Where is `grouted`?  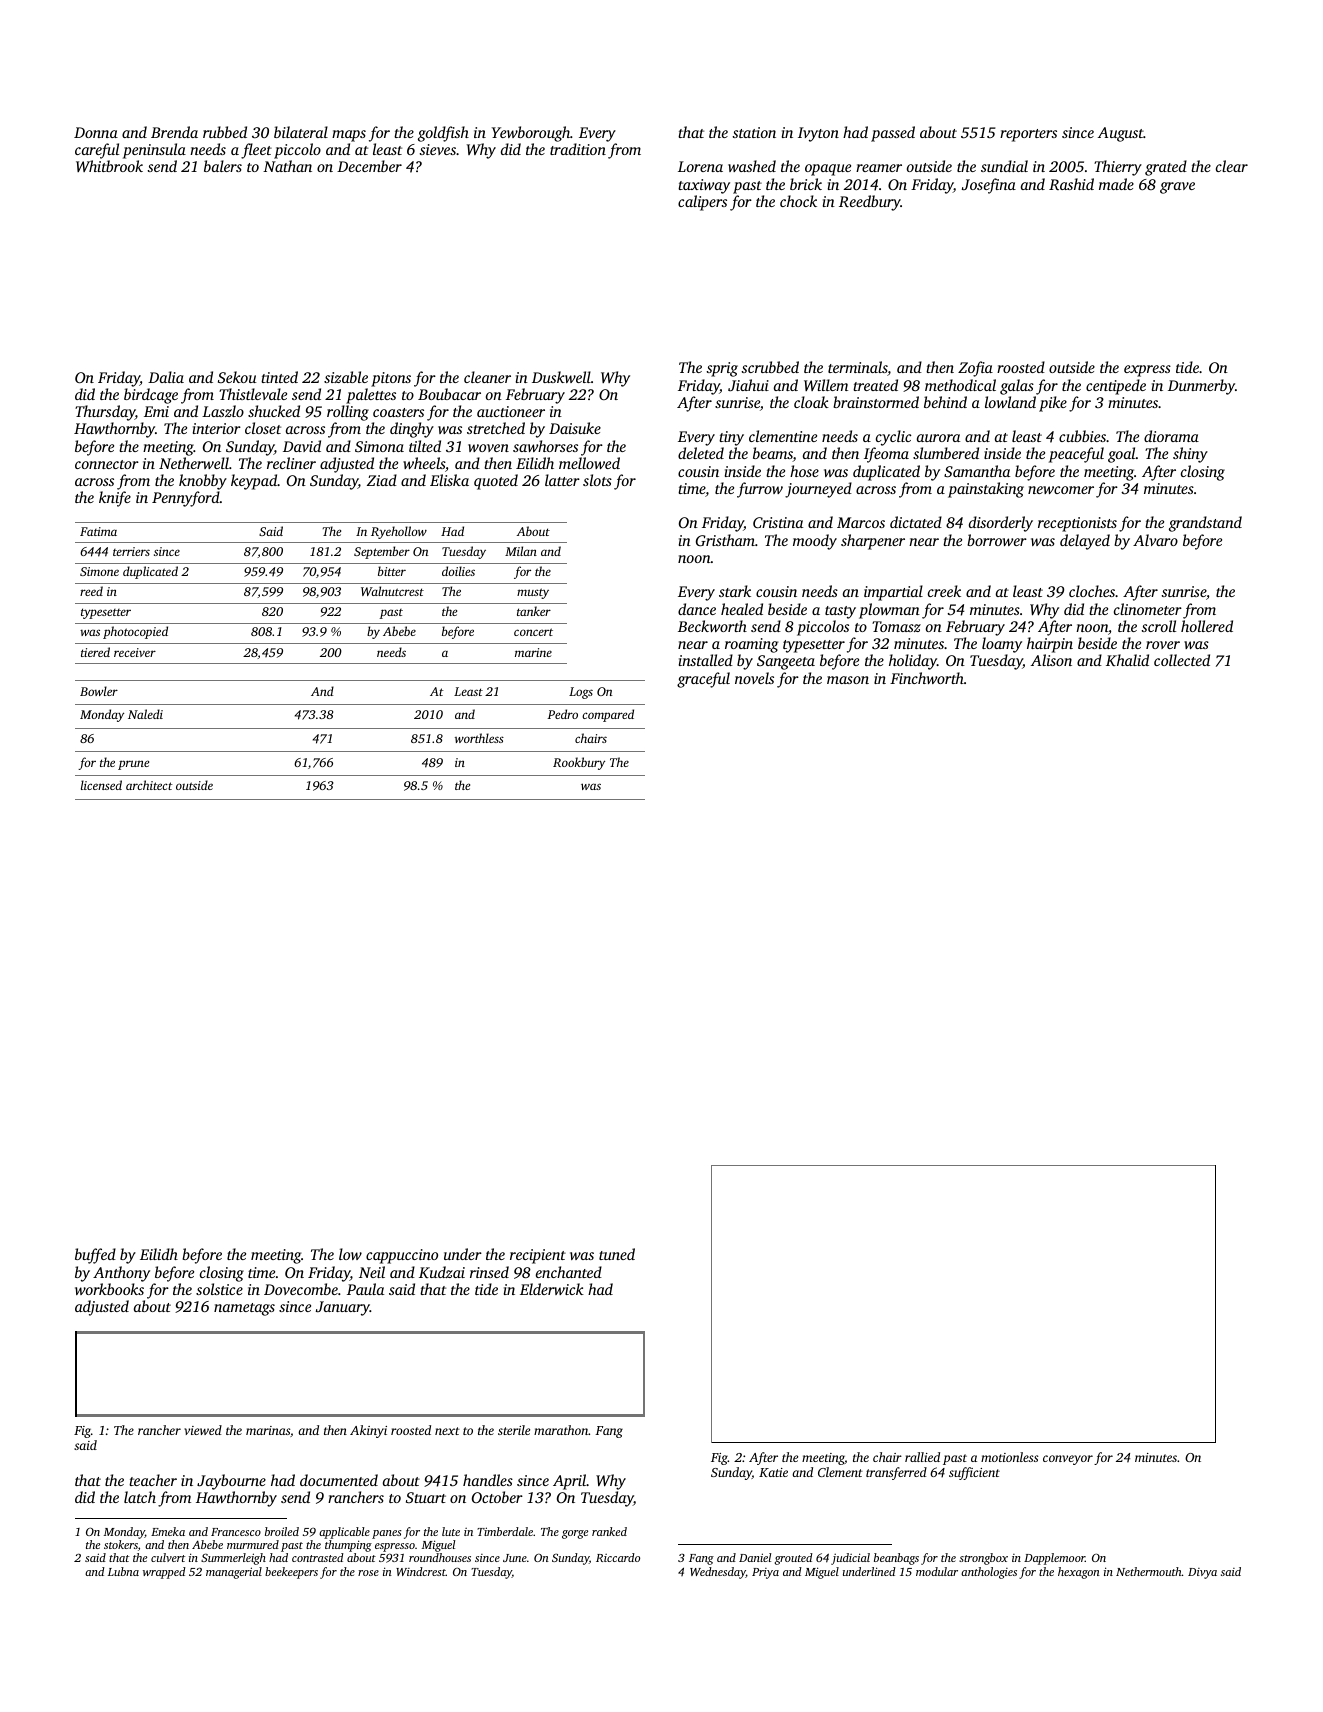
grouted is located at coordinates (794, 1559).
